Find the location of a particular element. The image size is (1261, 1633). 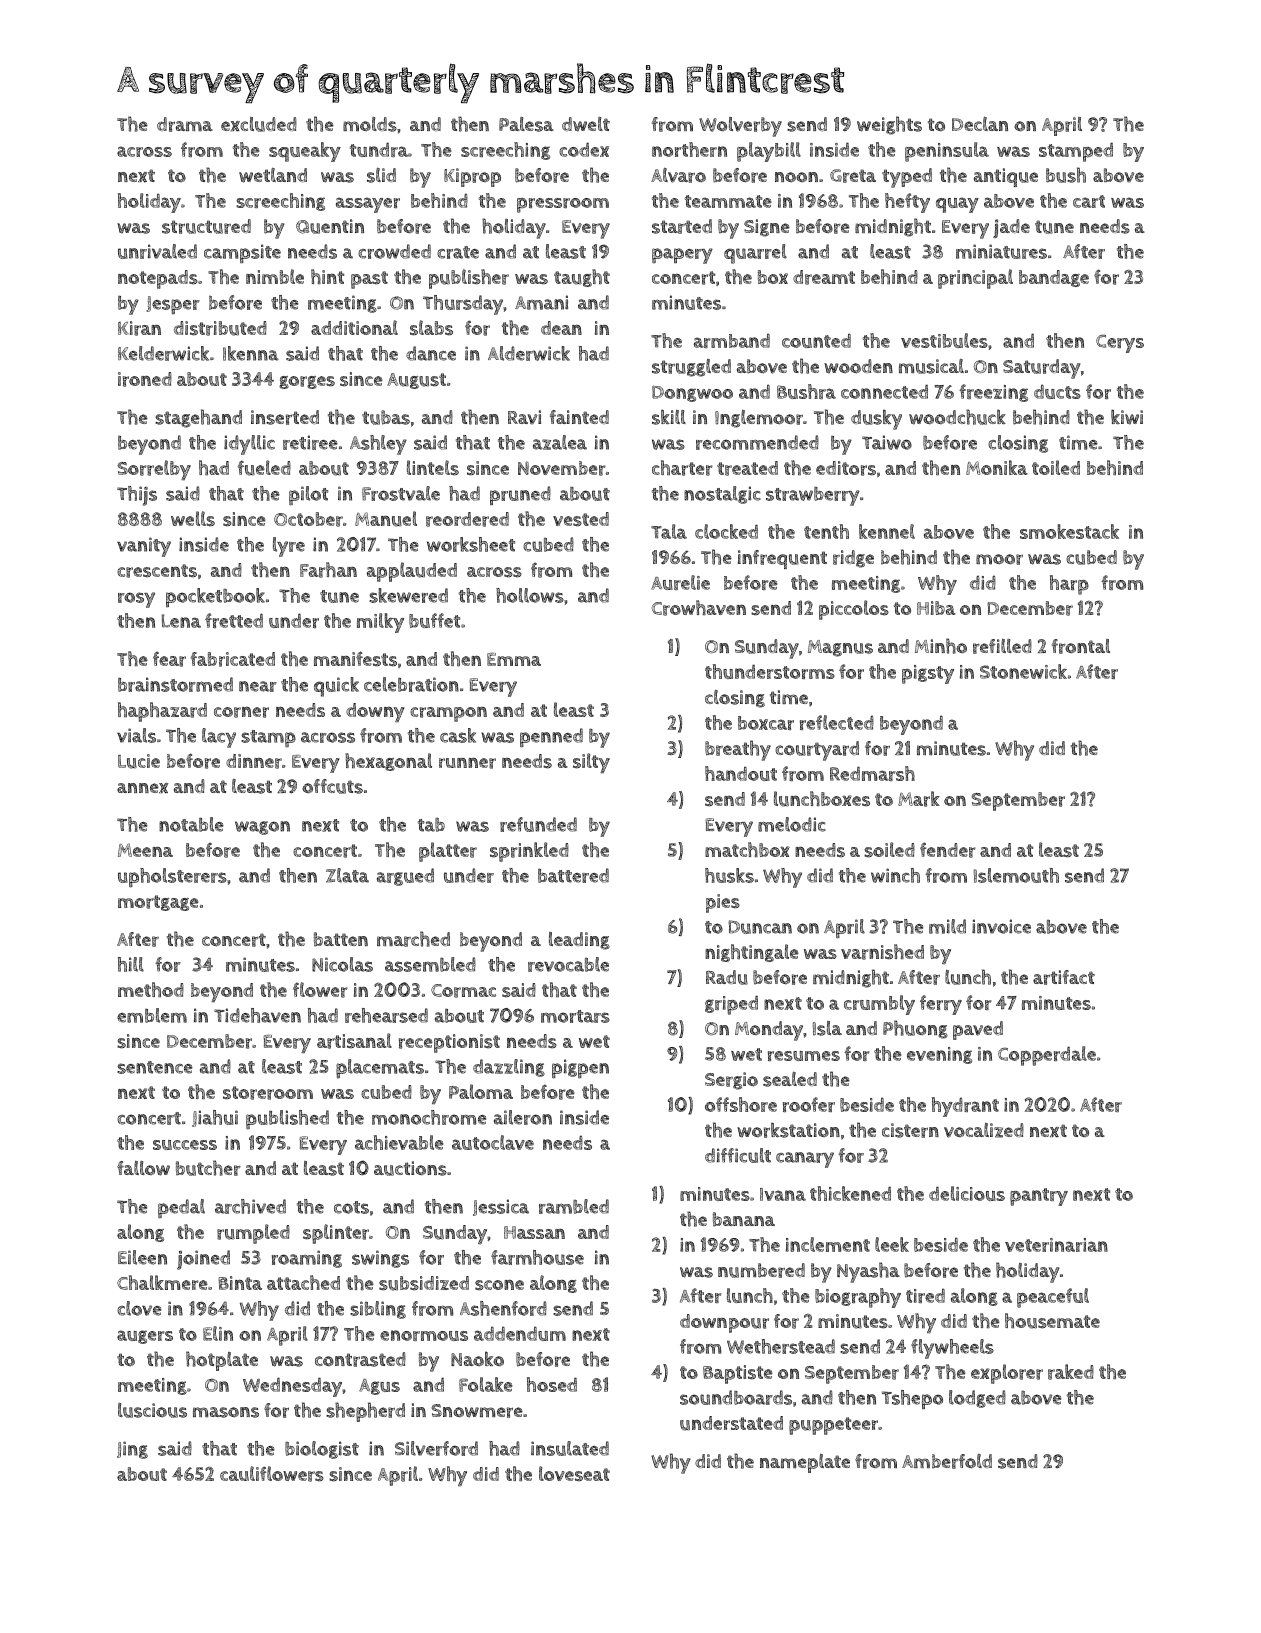

Dongwoo is located at coordinates (692, 393).
